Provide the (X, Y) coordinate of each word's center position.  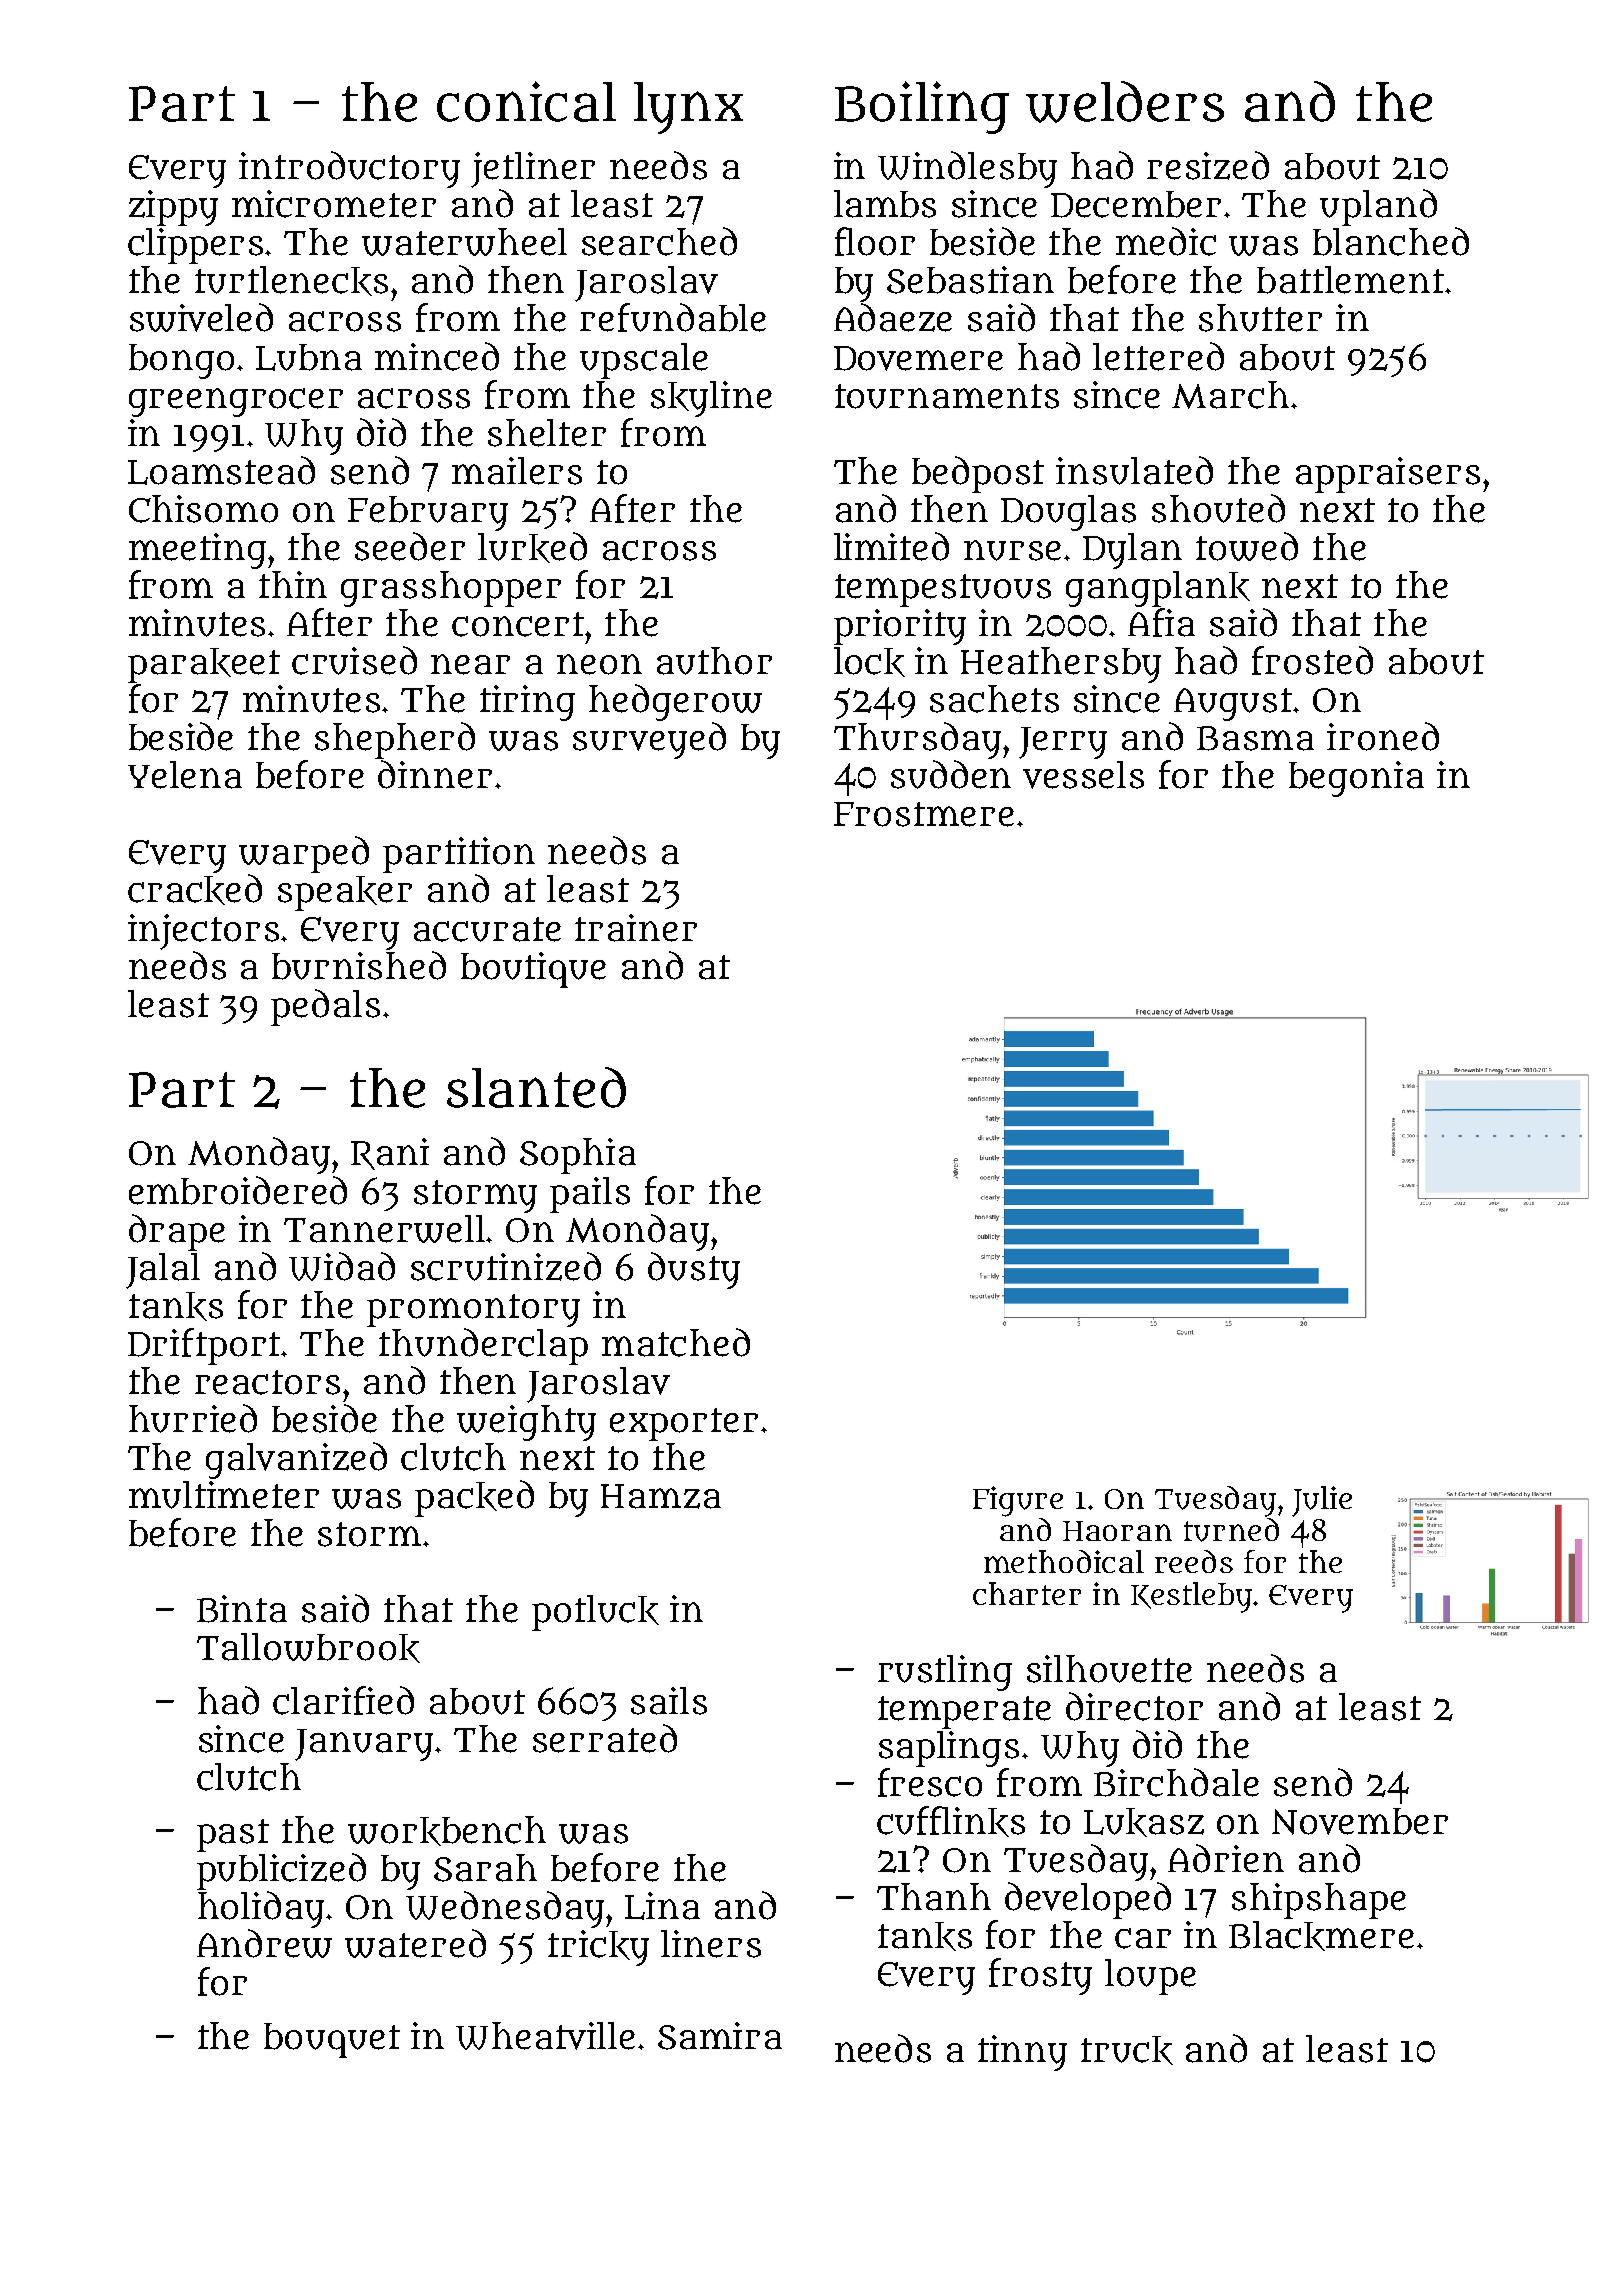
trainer (636, 928)
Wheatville (545, 2036)
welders (1125, 102)
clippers (195, 246)
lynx (688, 108)
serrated (605, 1738)
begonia (1356, 779)
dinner (435, 774)
